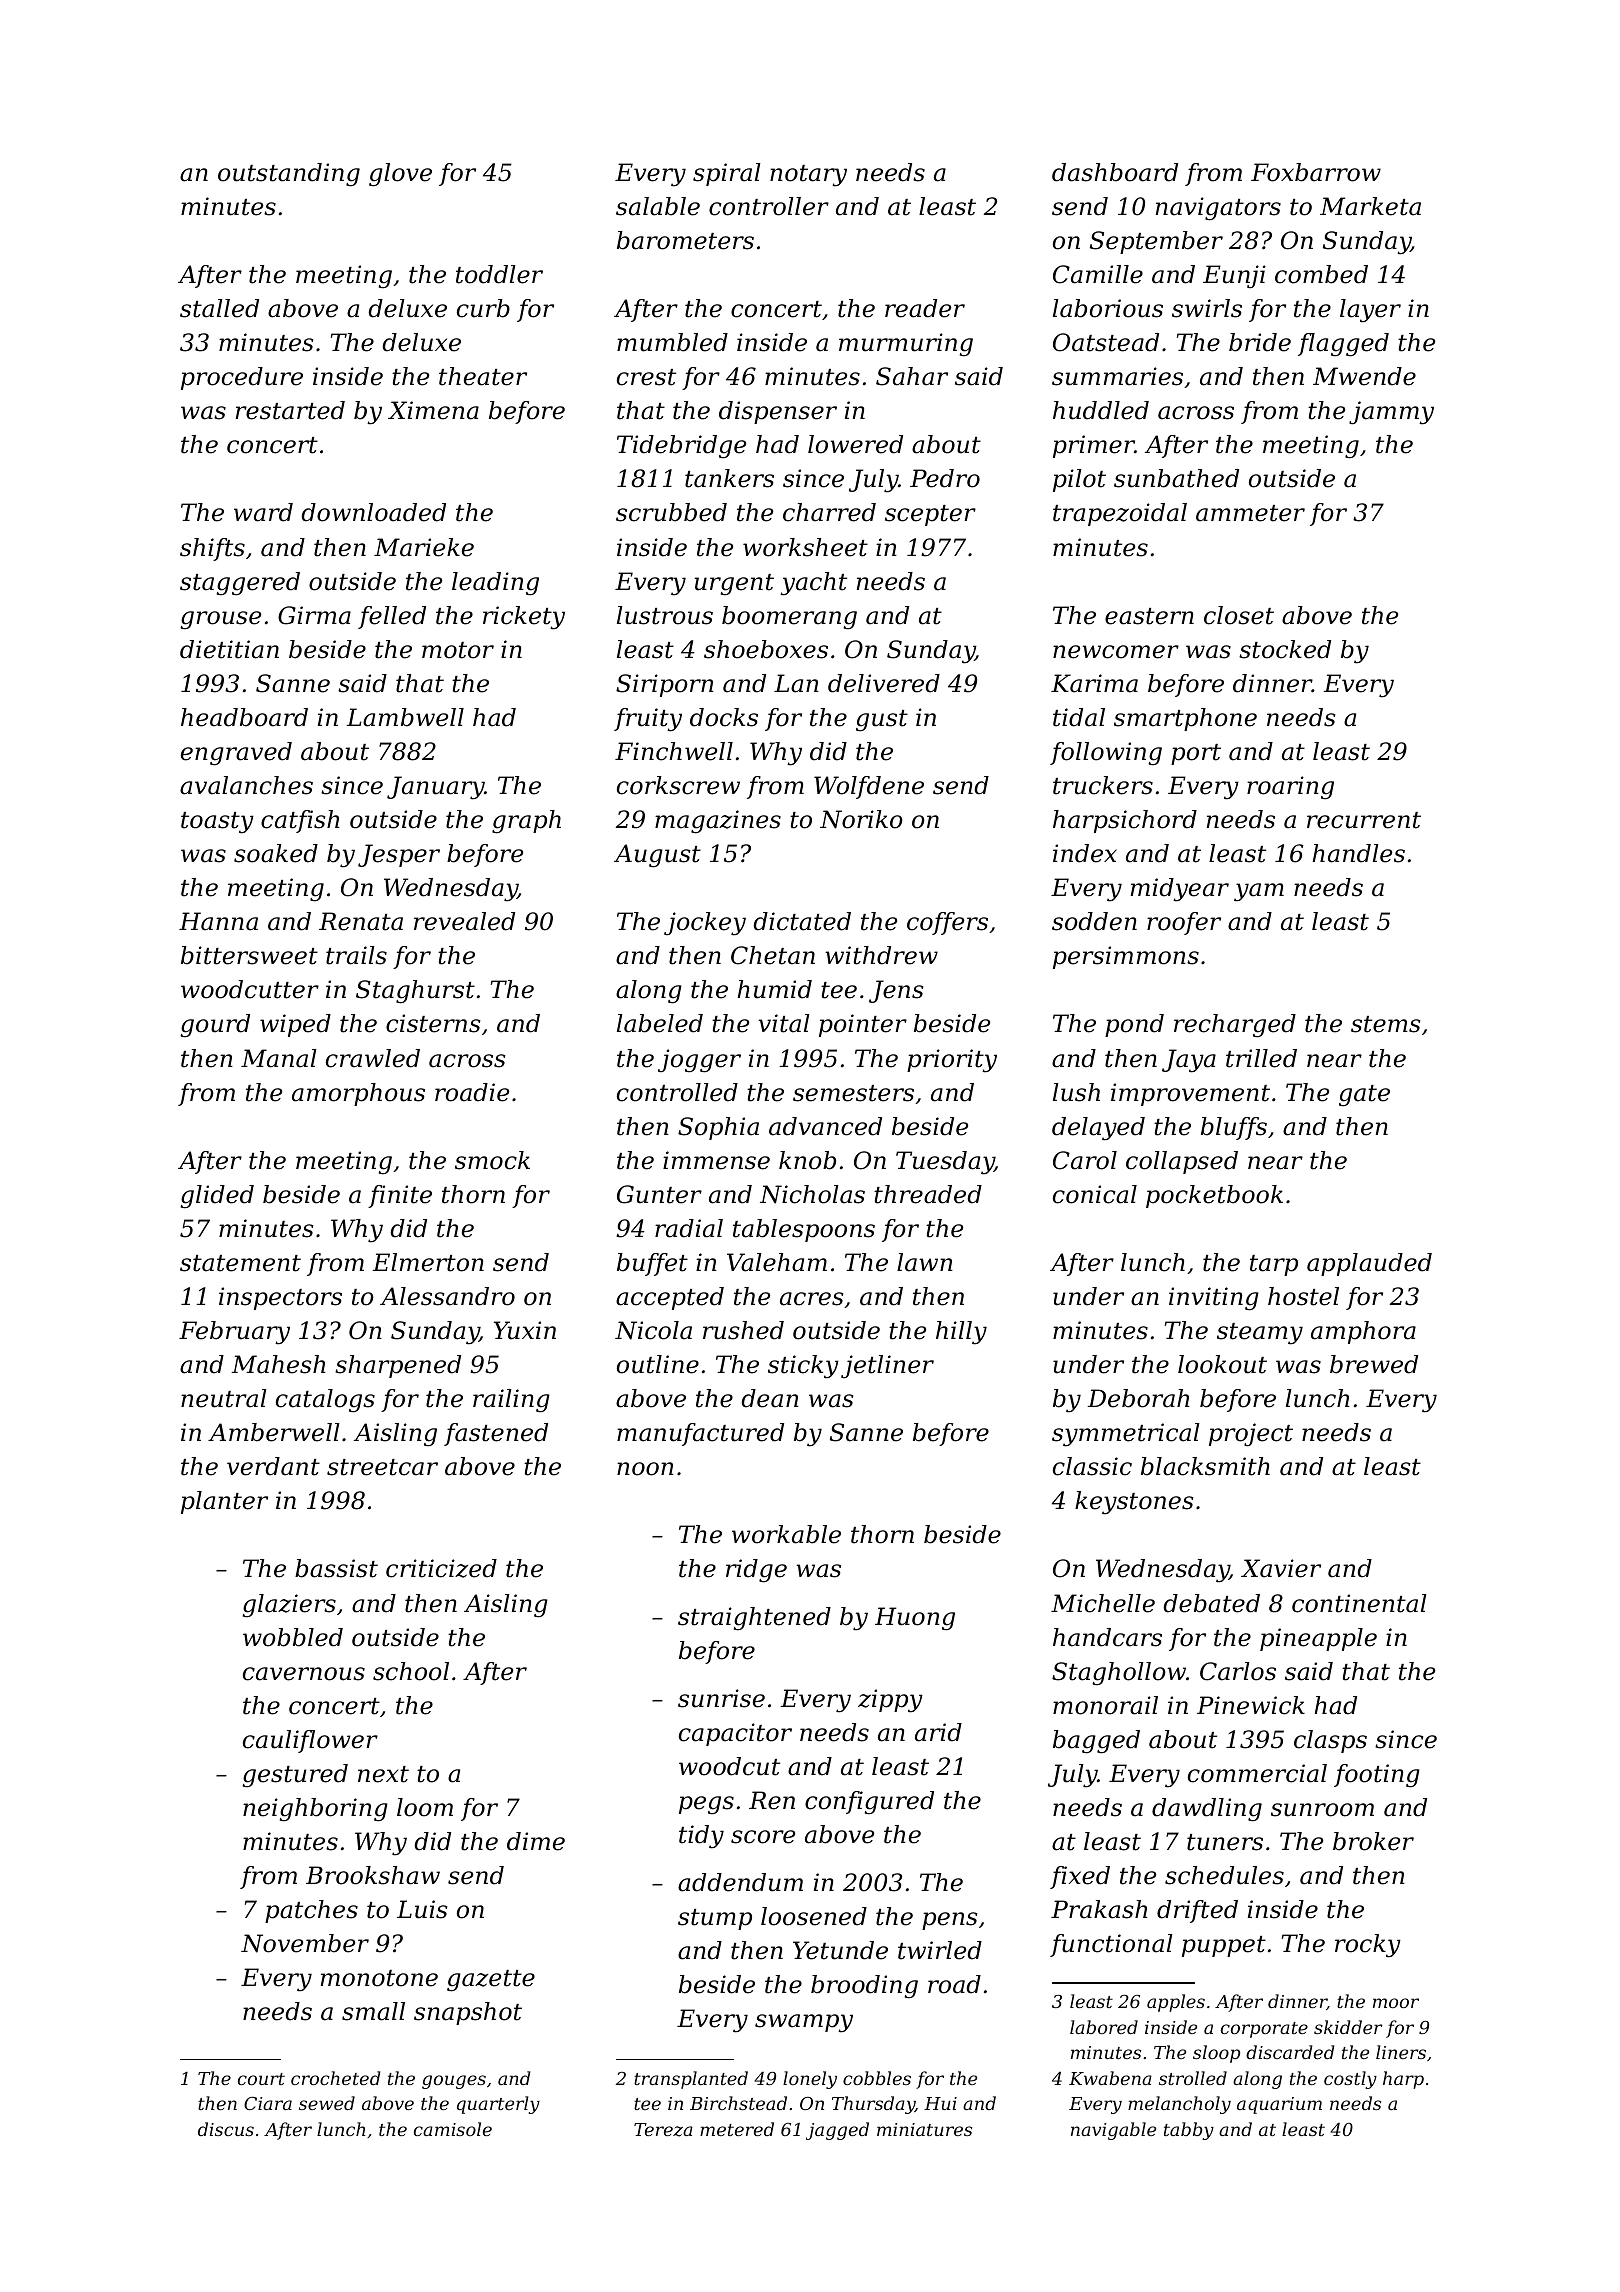 Image resolution: width=1620 pixels, height=2292 pixels. Describe the element at coordinates (1176, 478) in the document. I see `sunbathed` at that location.
